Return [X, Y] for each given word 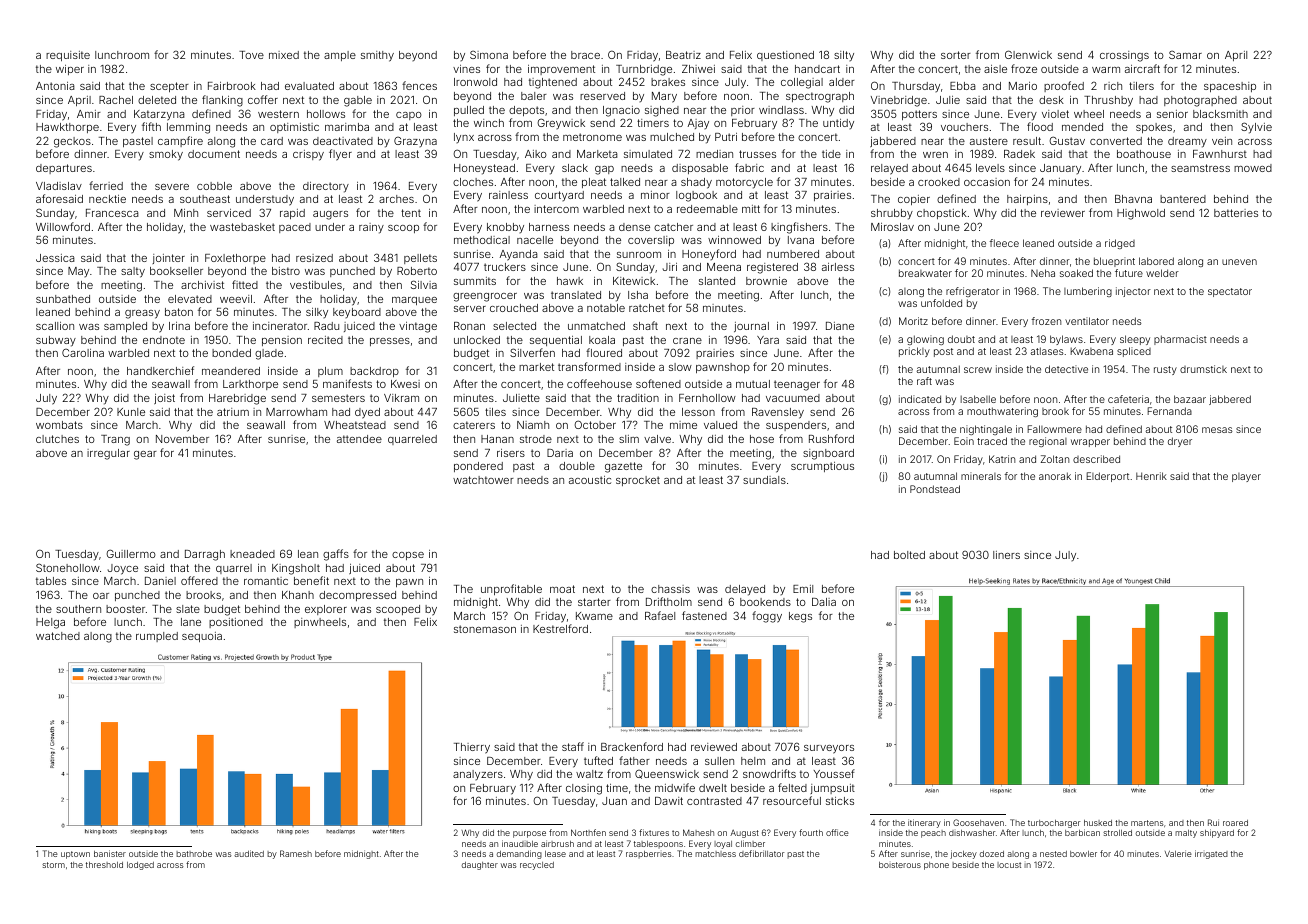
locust [1009, 865]
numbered [793, 254]
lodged [140, 866]
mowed [1253, 168]
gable [358, 101]
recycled [537, 866]
